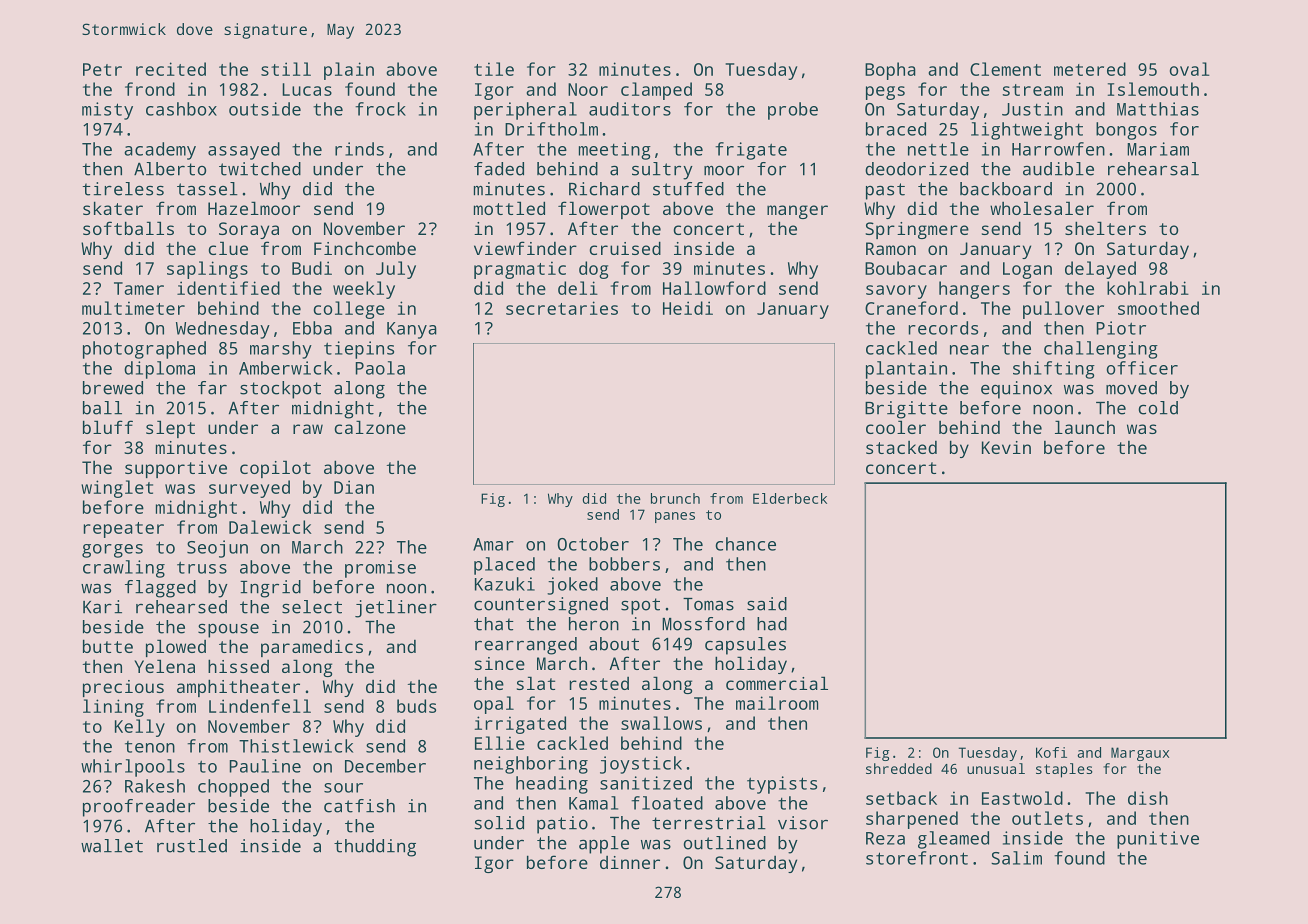 This screenshot has height=924, width=1308. Describe the element at coordinates (1158, 308) in the screenshot. I see `smoothed` at that location.
